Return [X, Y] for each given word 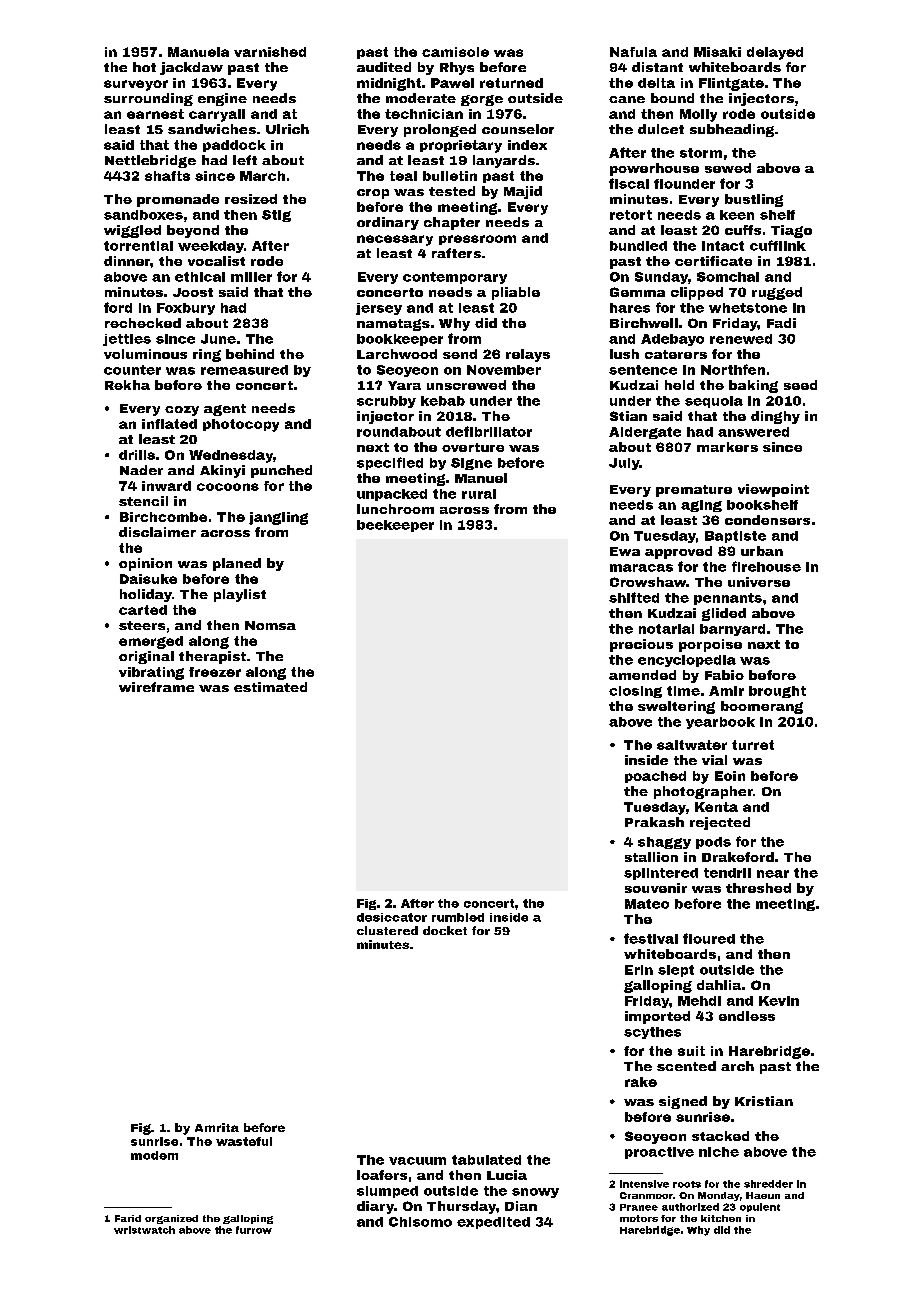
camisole [455, 52]
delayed [775, 53]
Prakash [654, 822]
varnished [270, 52]
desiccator [392, 917]
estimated [270, 687]
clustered [387, 930]
